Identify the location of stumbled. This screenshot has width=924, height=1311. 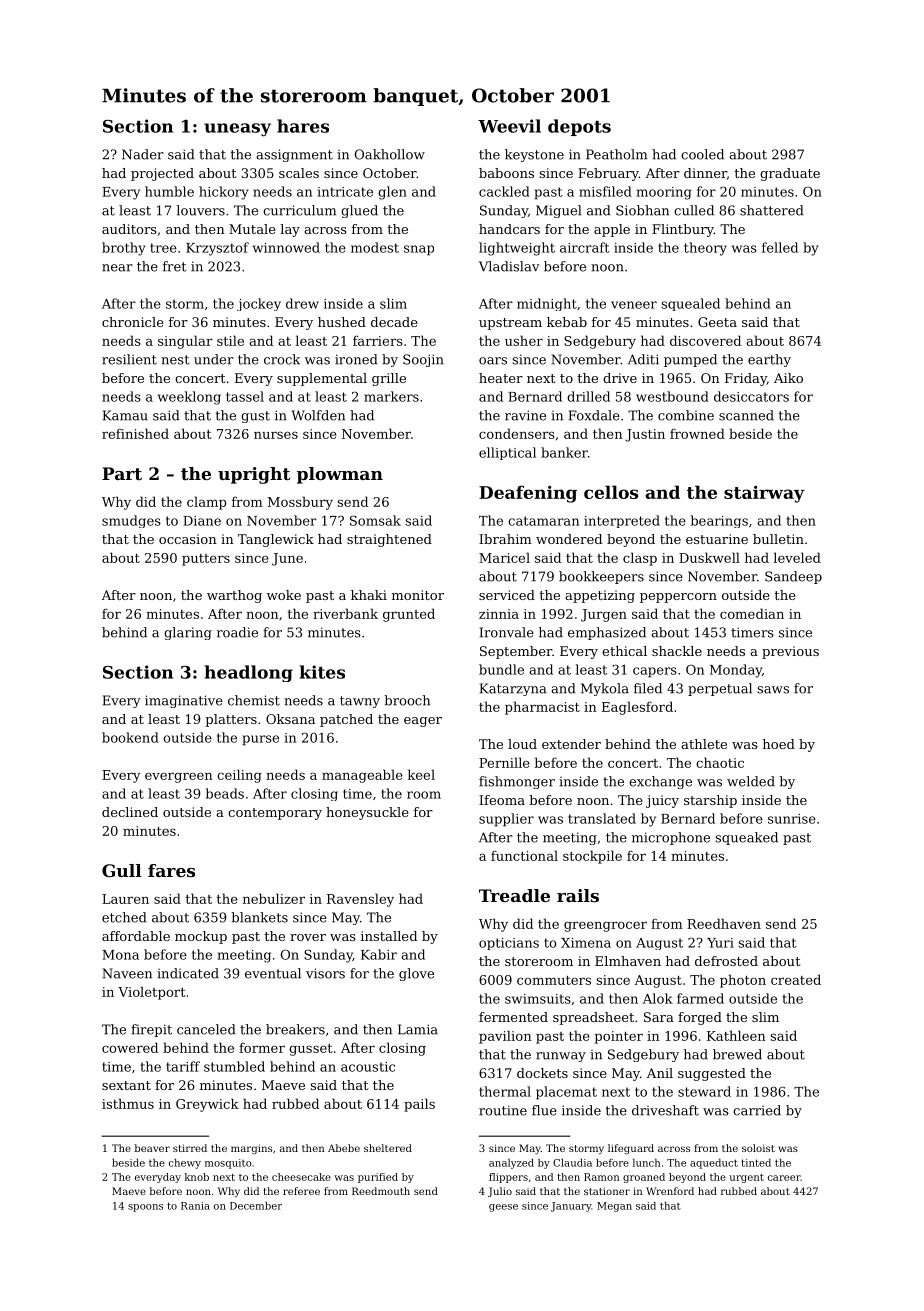
(234, 1066).
